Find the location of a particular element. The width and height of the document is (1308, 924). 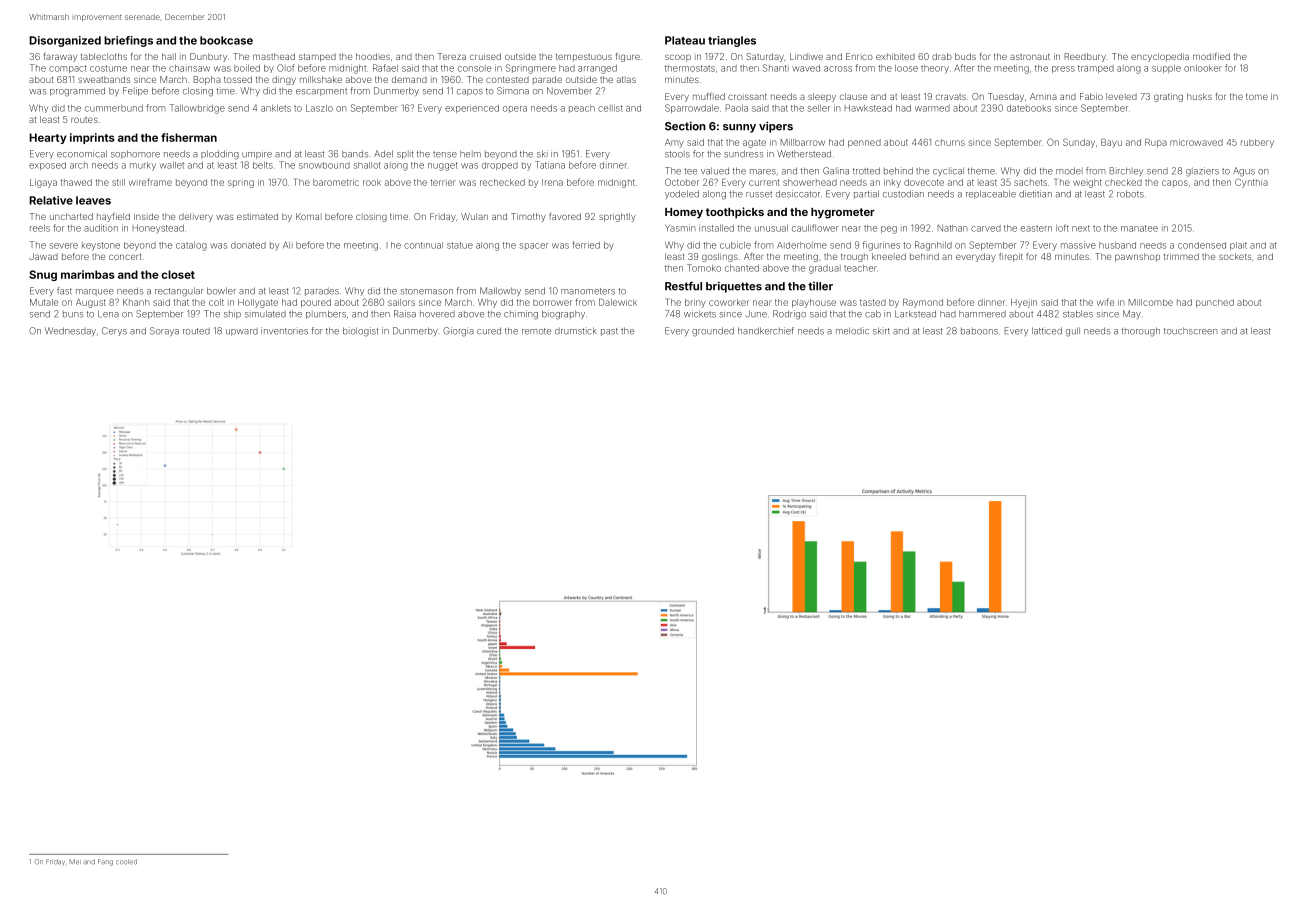

Disorganized is located at coordinates (65, 41).
